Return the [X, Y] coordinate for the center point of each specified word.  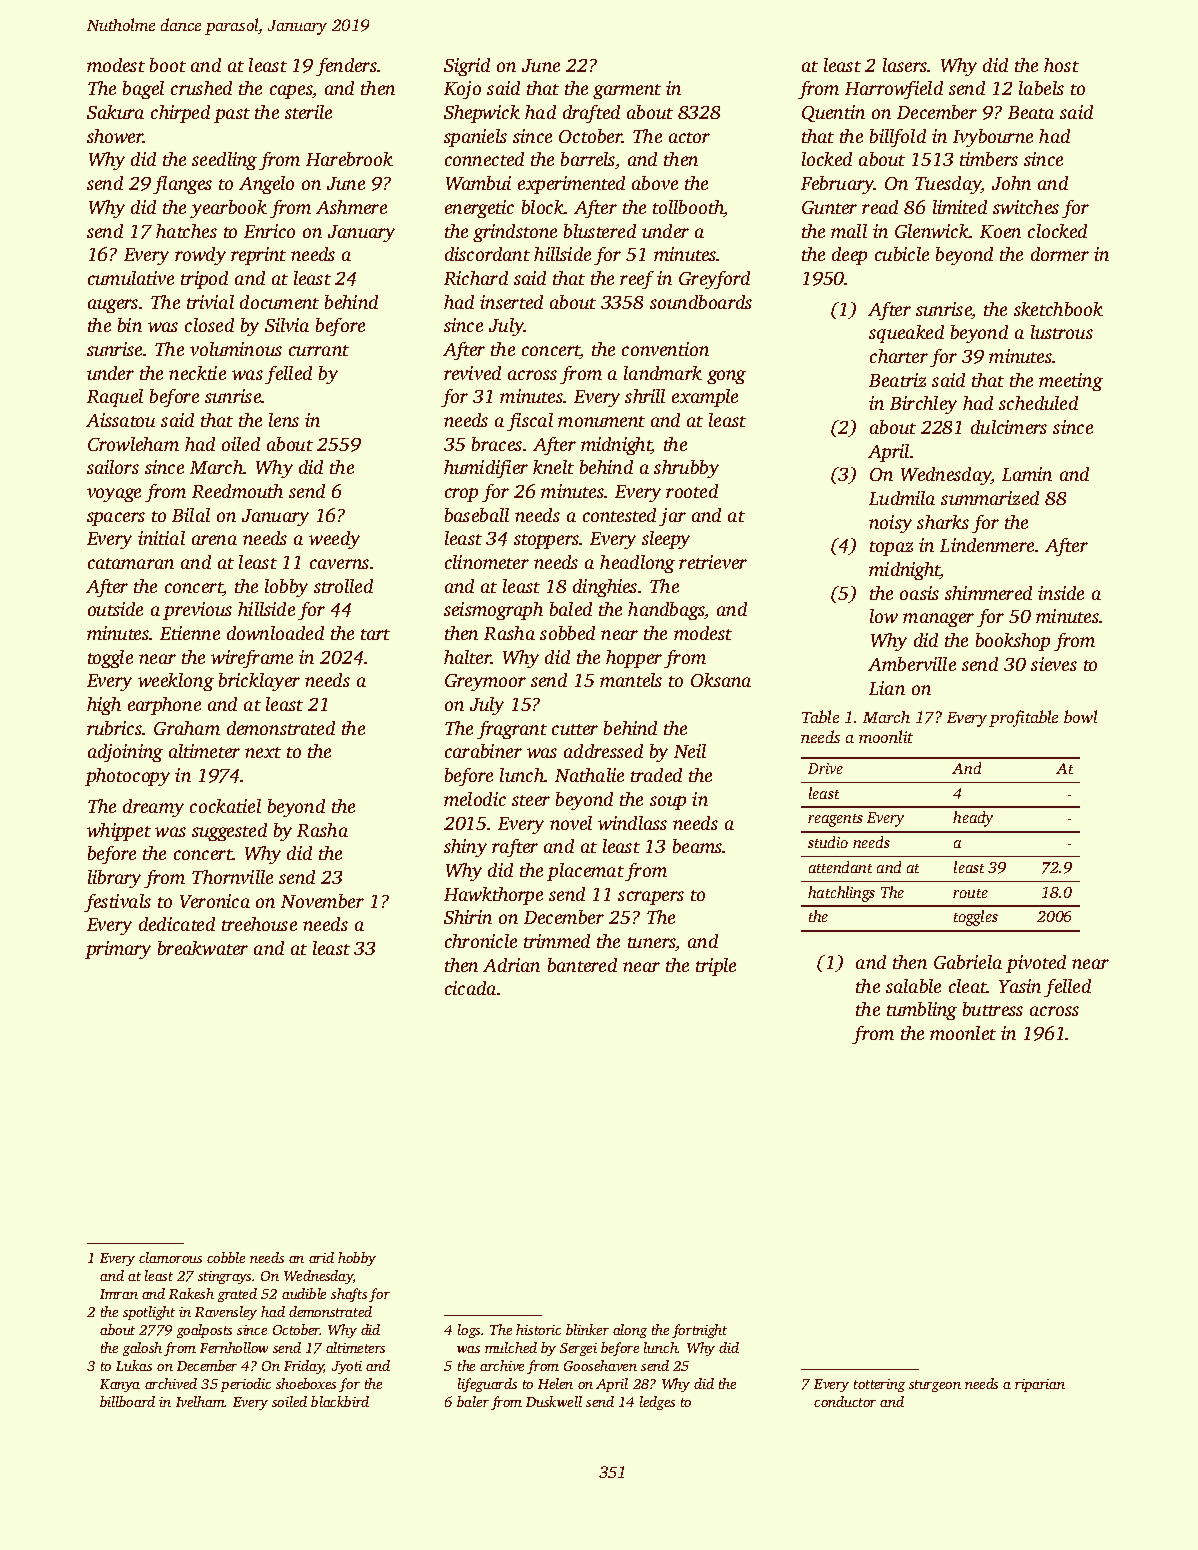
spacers [116, 519]
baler [473, 1401]
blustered [600, 231]
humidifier [486, 469]
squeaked [906, 334]
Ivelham [200, 1401]
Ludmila [902, 498]
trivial [210, 302]
